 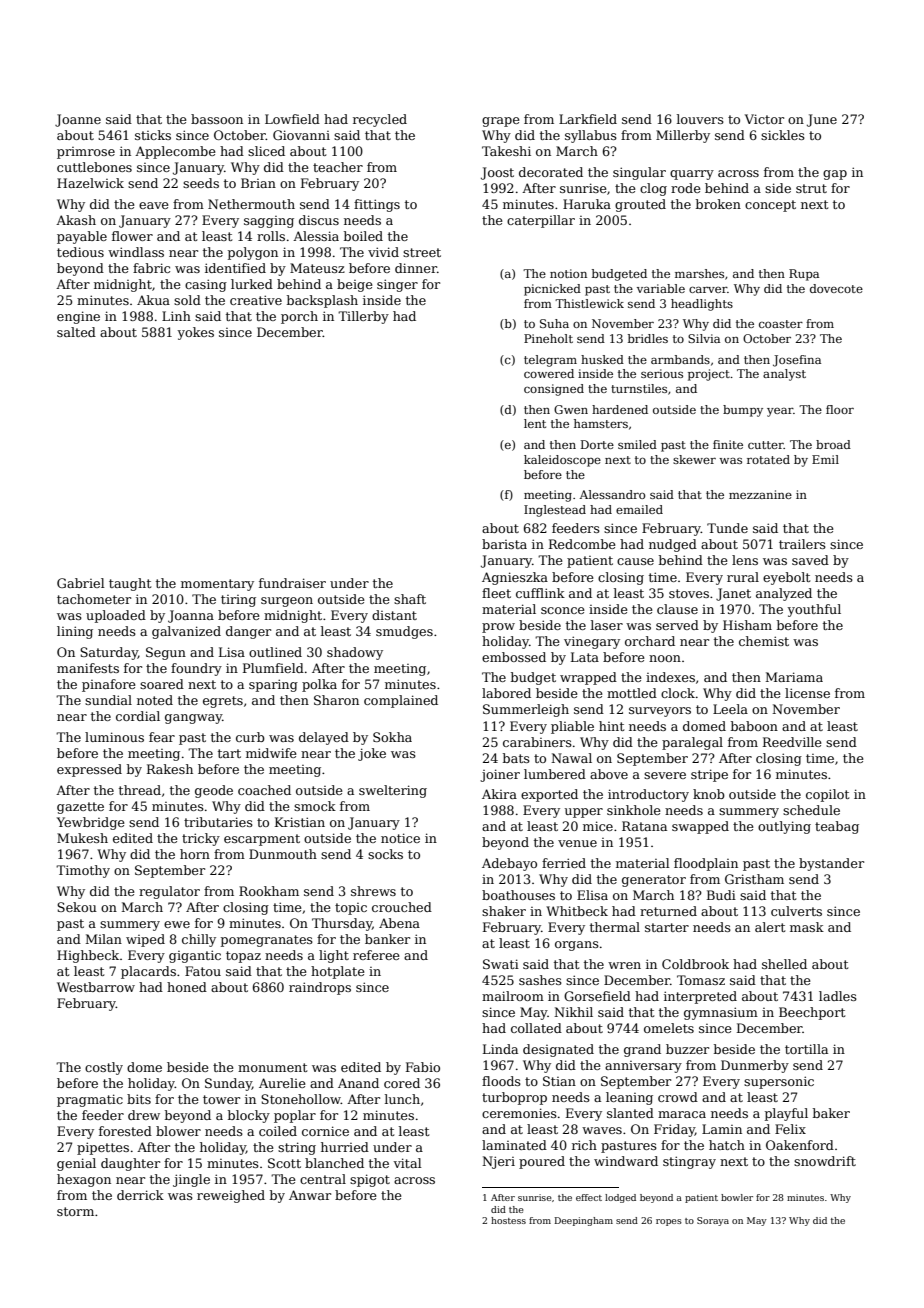 What do you see at coordinates (250, 737) in the screenshot?
I see `curb` at bounding box center [250, 737].
